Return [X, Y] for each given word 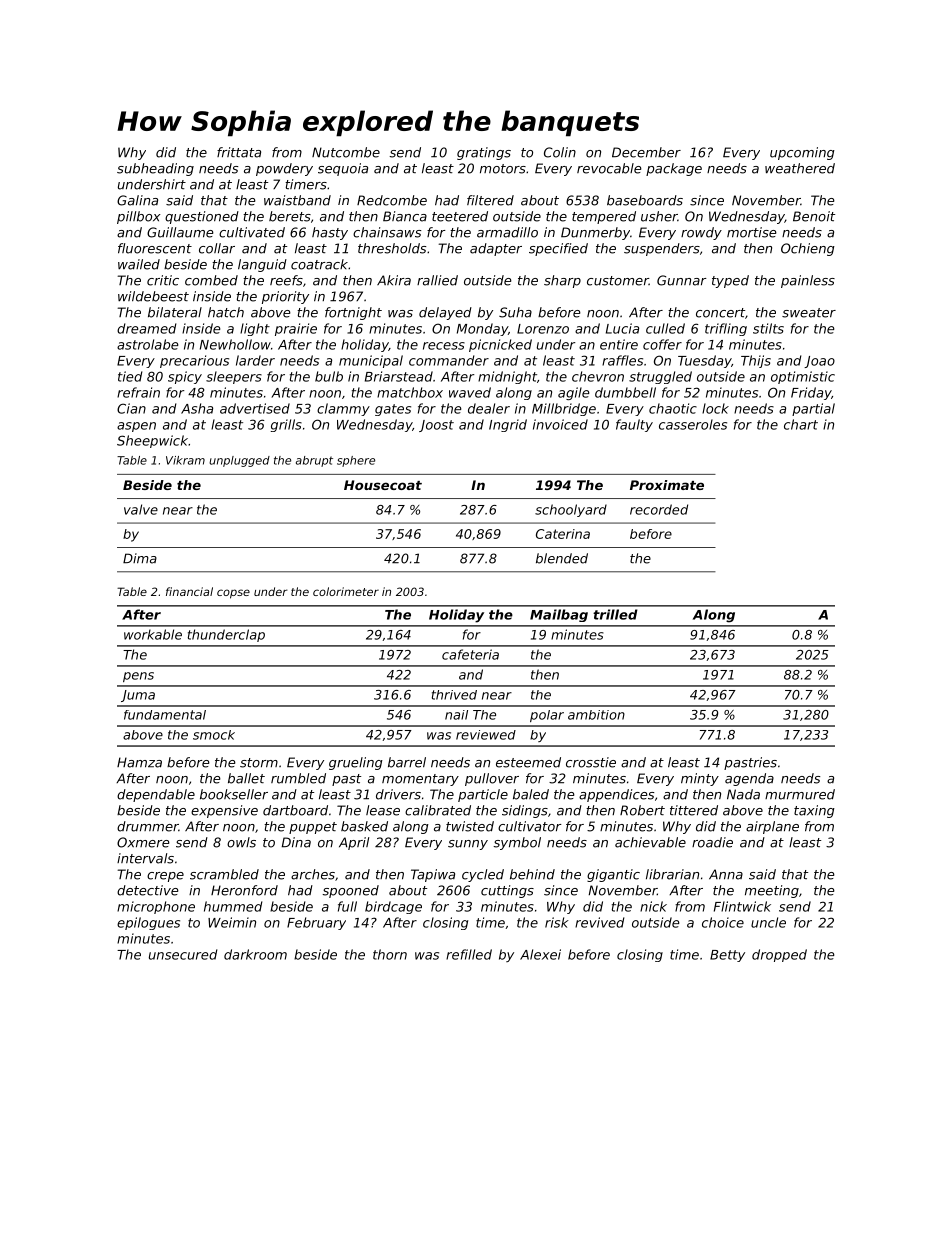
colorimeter [346, 591]
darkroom [255, 954]
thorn [390, 954]
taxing [814, 811]
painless [808, 281]
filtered [490, 200]
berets [290, 216]
